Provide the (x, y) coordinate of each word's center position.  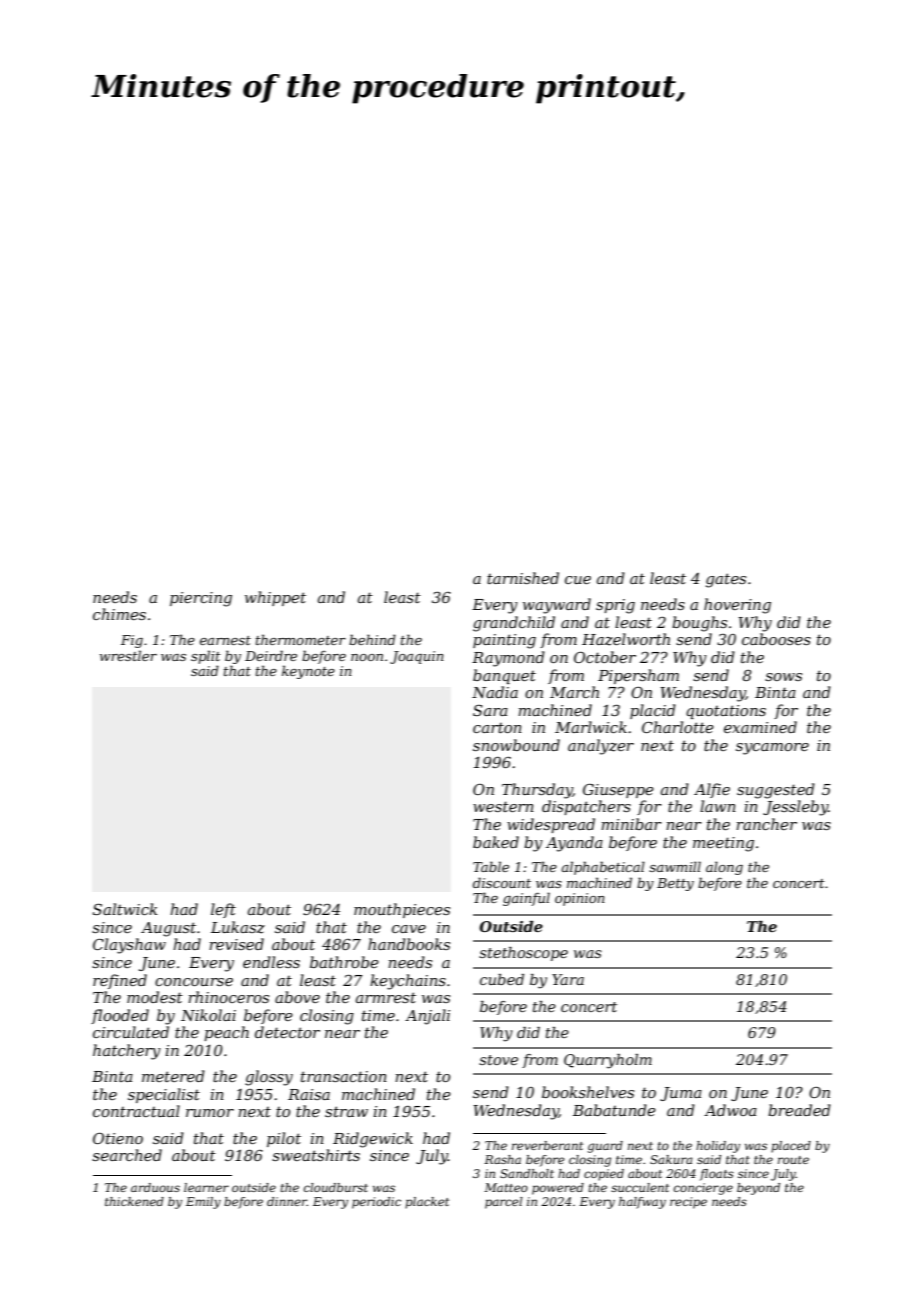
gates (726, 580)
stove (498, 1060)
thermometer (301, 639)
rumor (210, 1113)
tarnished (523, 578)
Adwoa (730, 1110)
